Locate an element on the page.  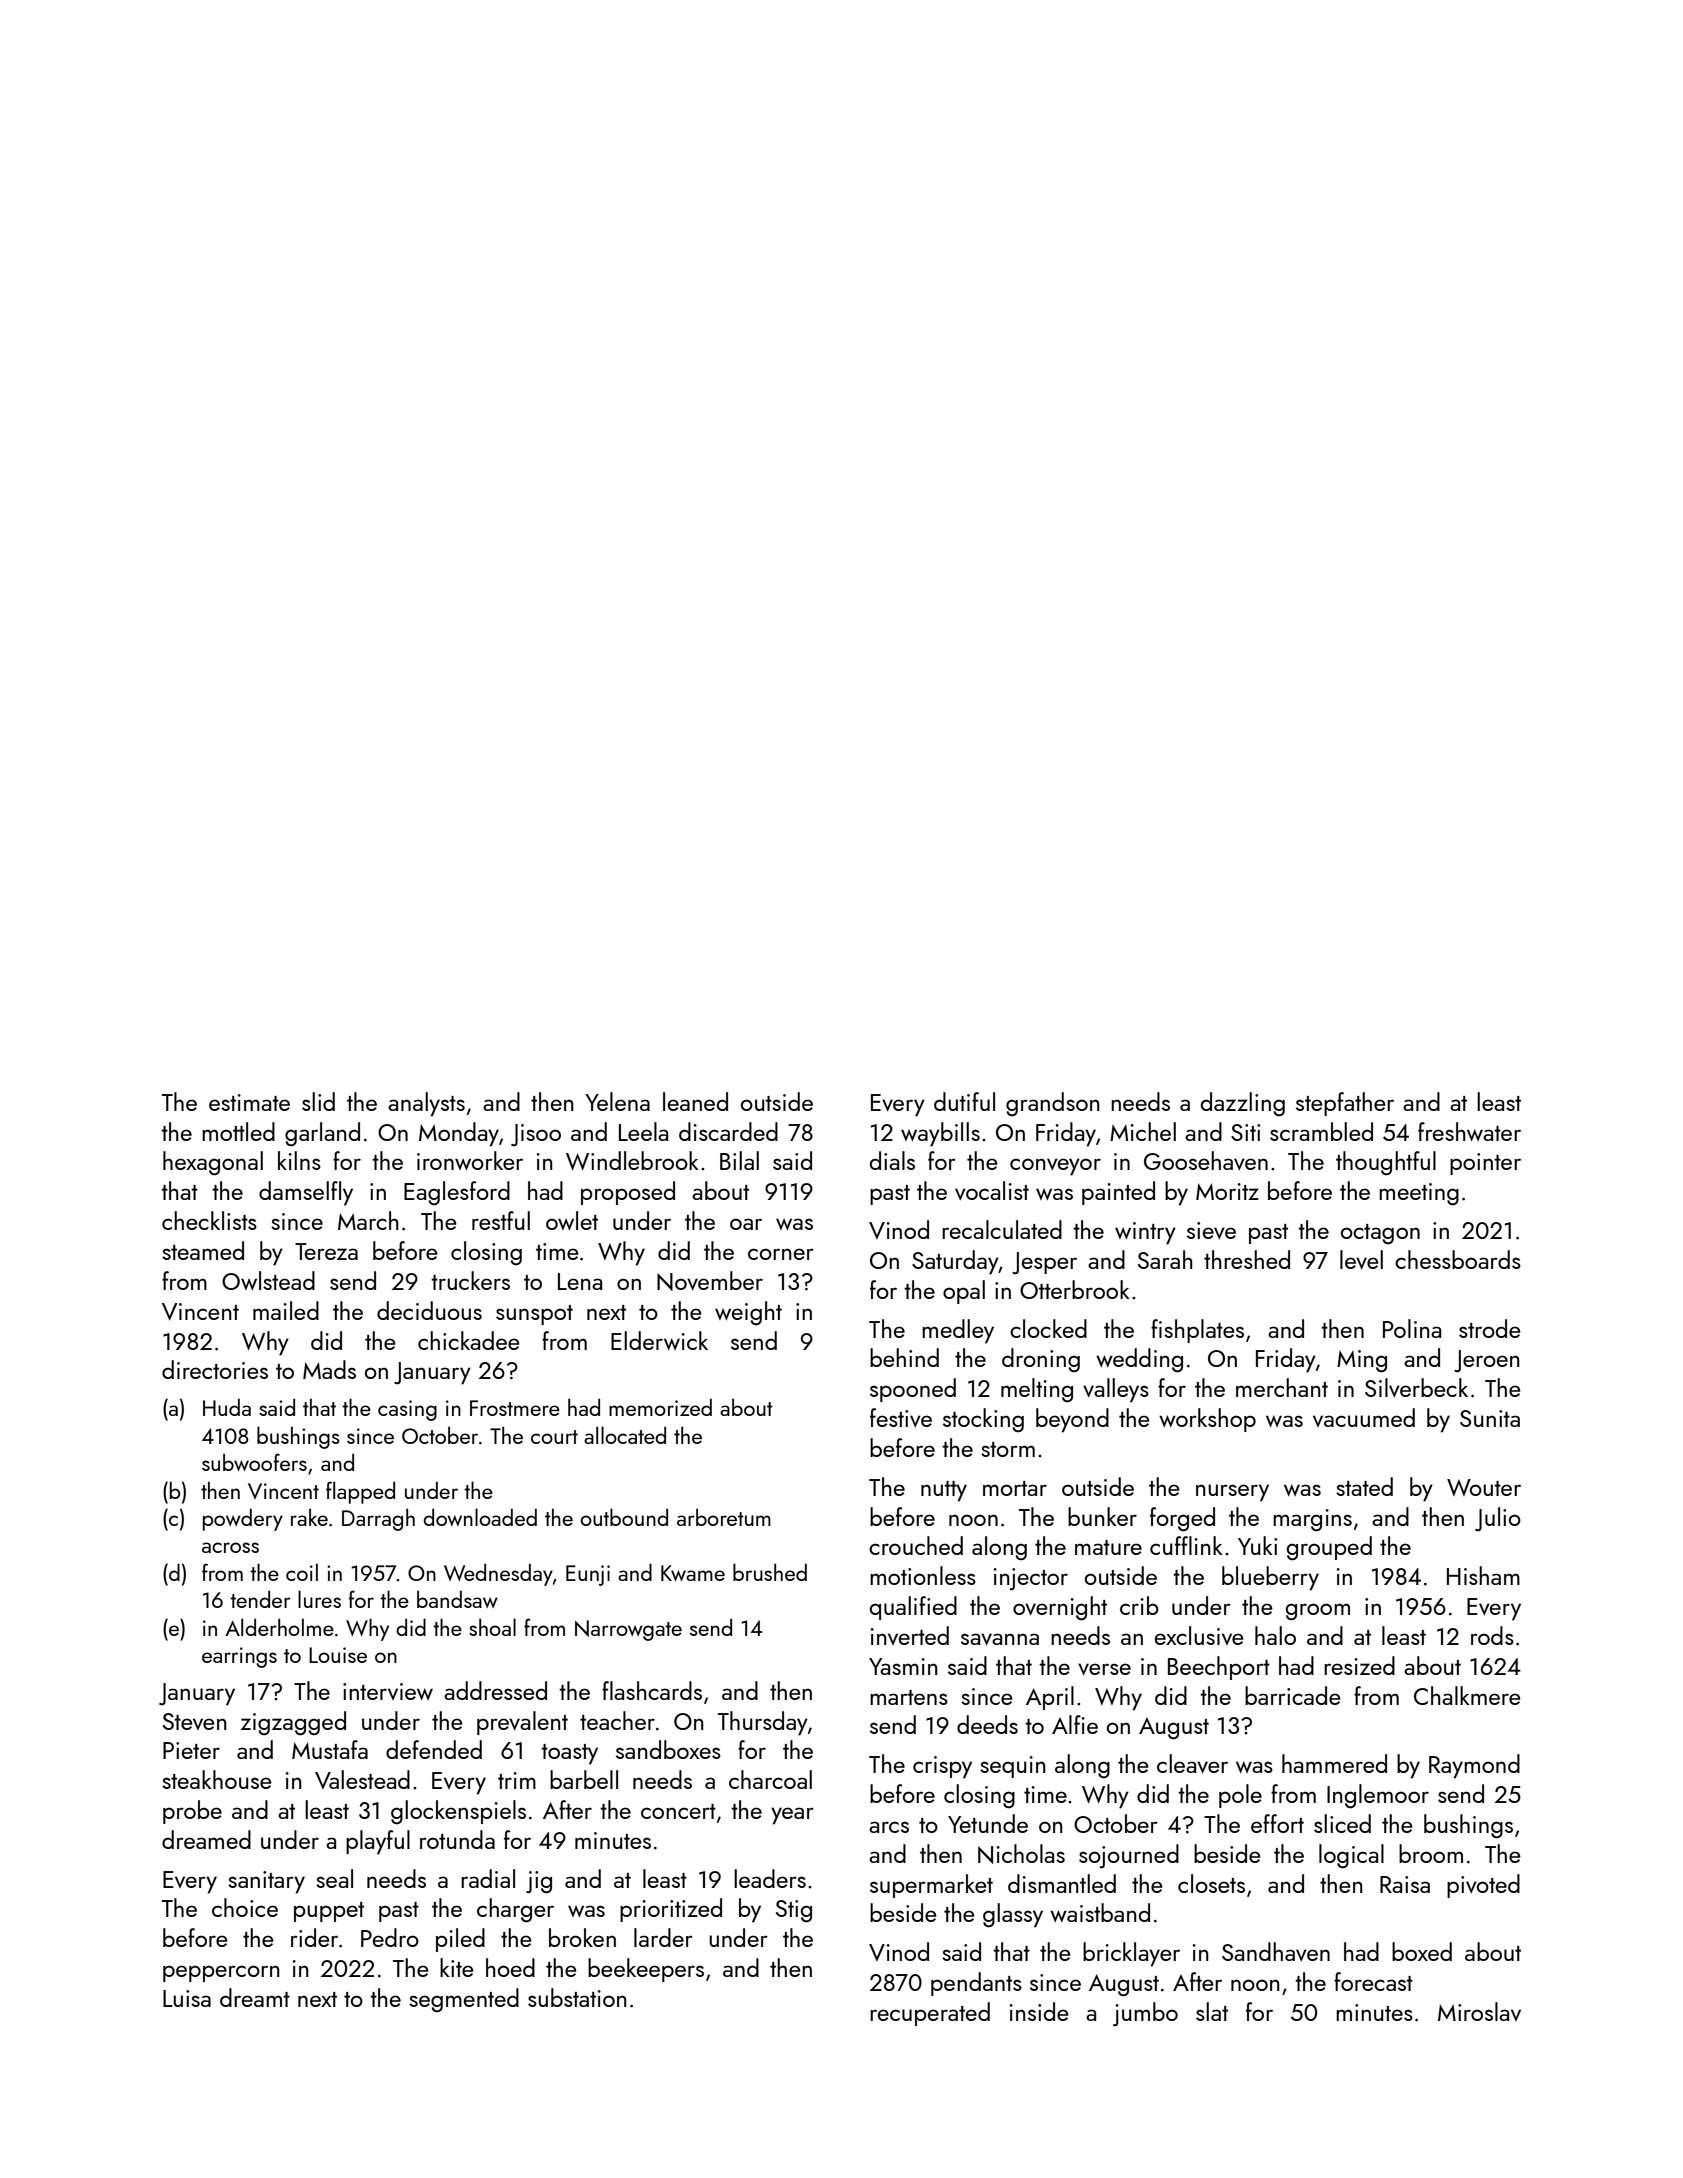
arboretum is located at coordinates (724, 1517).
